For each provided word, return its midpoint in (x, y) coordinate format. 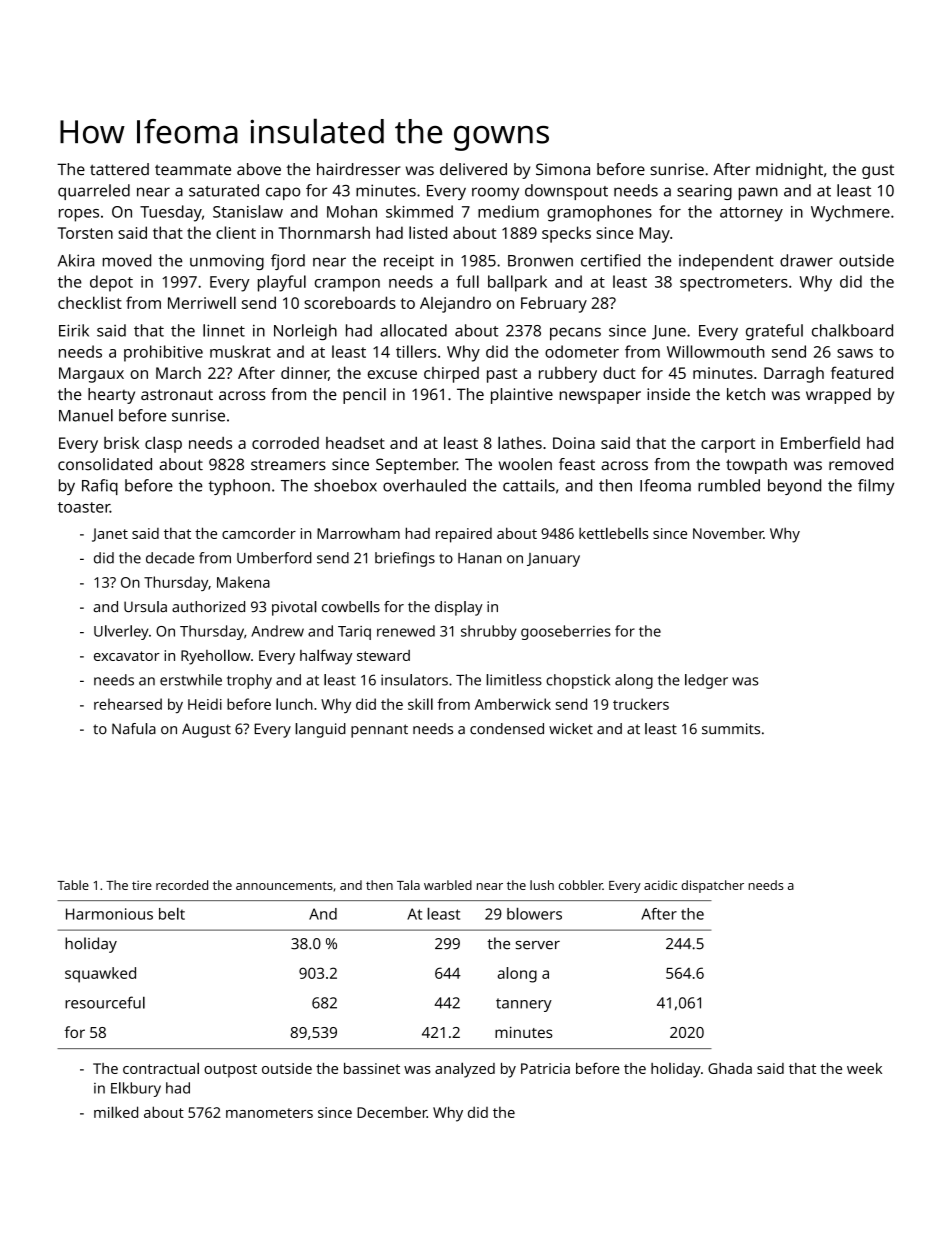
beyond (794, 487)
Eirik (74, 330)
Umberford (274, 558)
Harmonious (109, 914)
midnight (789, 171)
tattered (119, 169)
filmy (876, 487)
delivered (473, 169)
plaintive (522, 396)
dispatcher (712, 886)
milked (116, 1112)
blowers (534, 913)
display (459, 608)
